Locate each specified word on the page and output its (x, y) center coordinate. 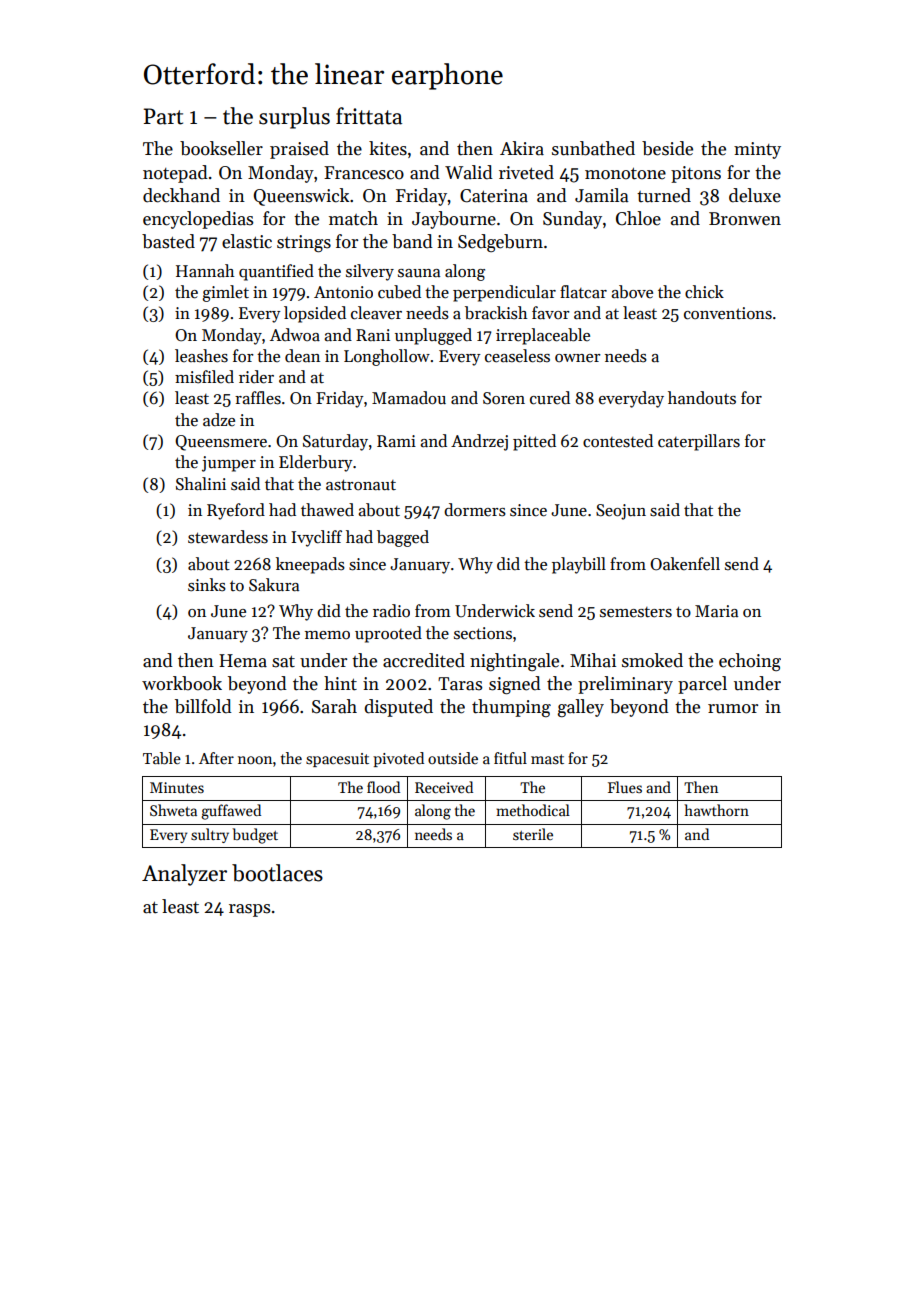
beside (667, 148)
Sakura (274, 585)
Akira (522, 148)
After (216, 758)
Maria (716, 611)
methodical (533, 810)
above (632, 292)
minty (757, 150)
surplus (294, 118)
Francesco (364, 173)
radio (391, 611)
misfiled (204, 377)
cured (550, 398)
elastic (247, 241)
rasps (249, 910)
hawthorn (716, 810)
